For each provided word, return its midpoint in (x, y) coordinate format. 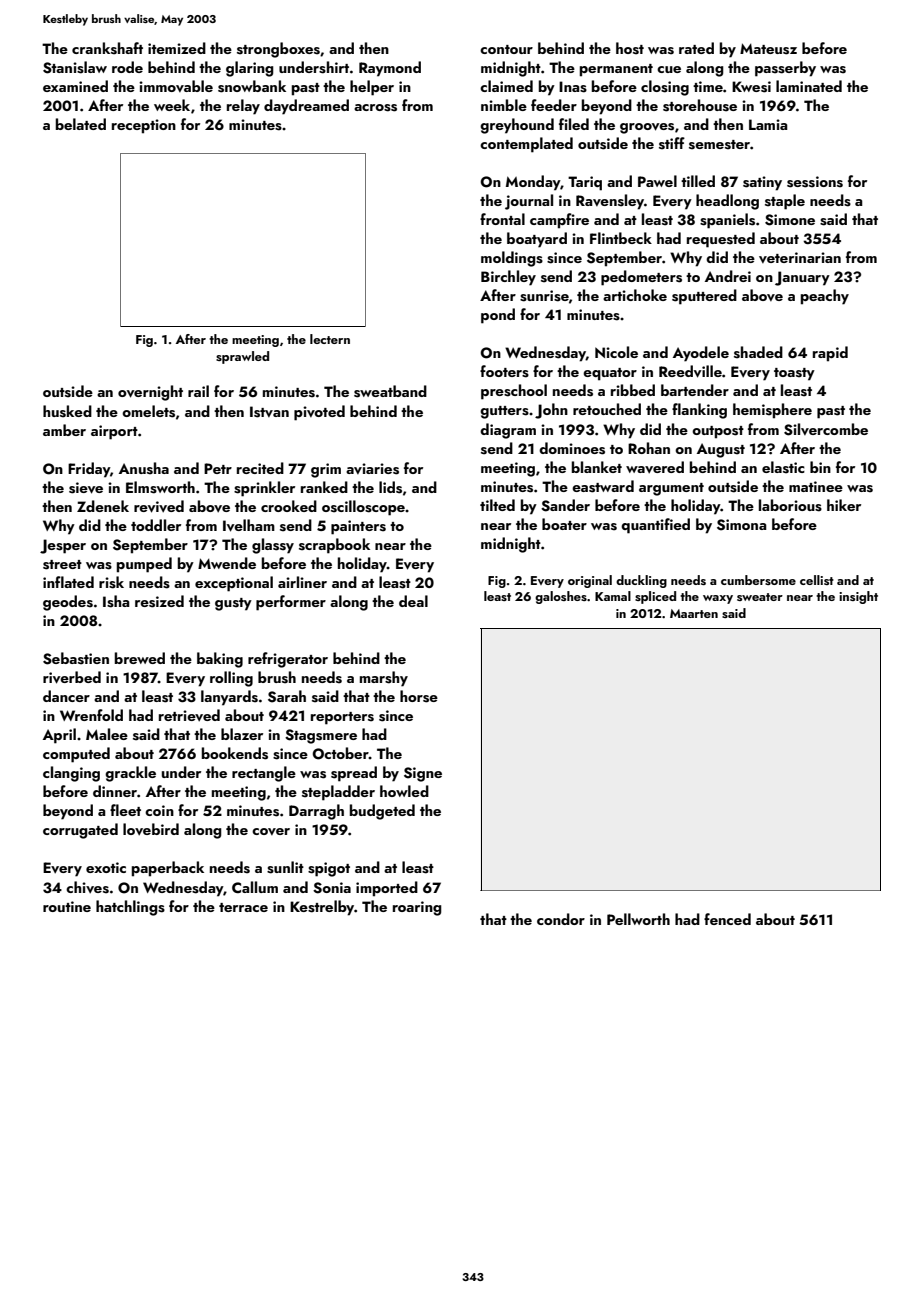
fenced (727, 919)
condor (561, 919)
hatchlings (130, 908)
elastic (783, 467)
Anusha (144, 468)
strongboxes (278, 50)
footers (504, 371)
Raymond (390, 69)
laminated (809, 86)
